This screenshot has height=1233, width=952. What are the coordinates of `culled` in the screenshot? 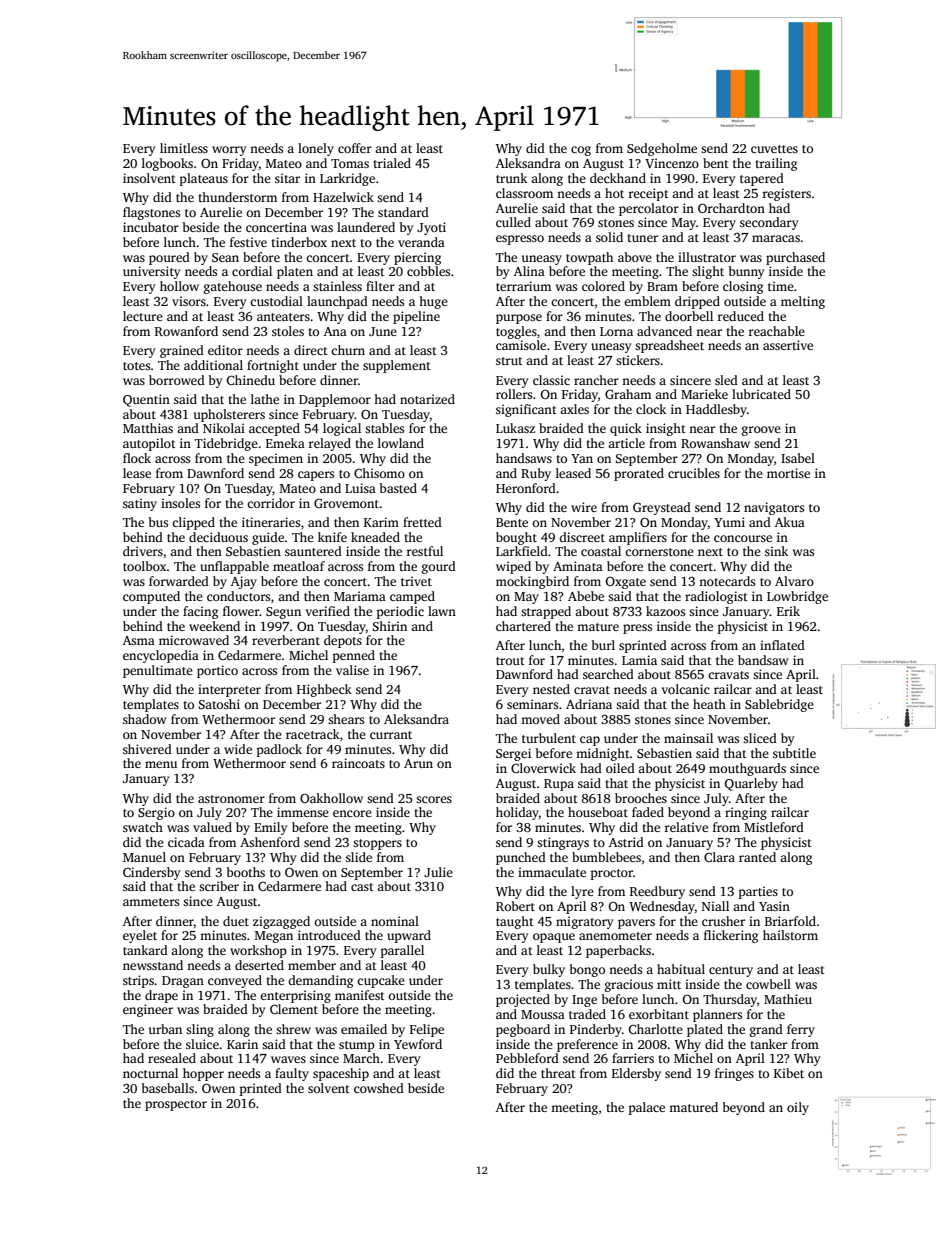 It's located at (513, 222).
